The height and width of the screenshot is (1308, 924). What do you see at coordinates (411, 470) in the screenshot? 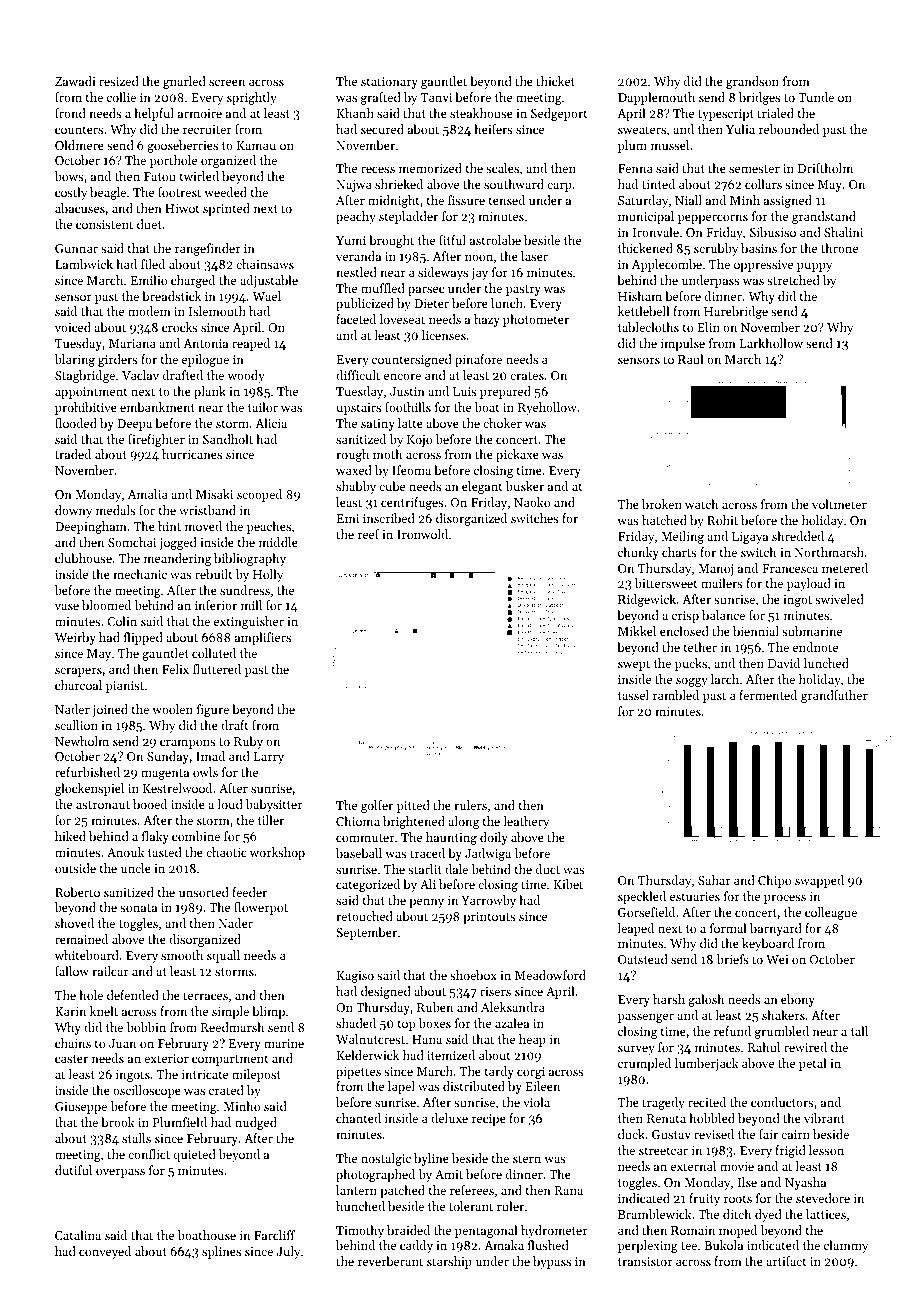
I see `Ifeoma` at bounding box center [411, 470].
